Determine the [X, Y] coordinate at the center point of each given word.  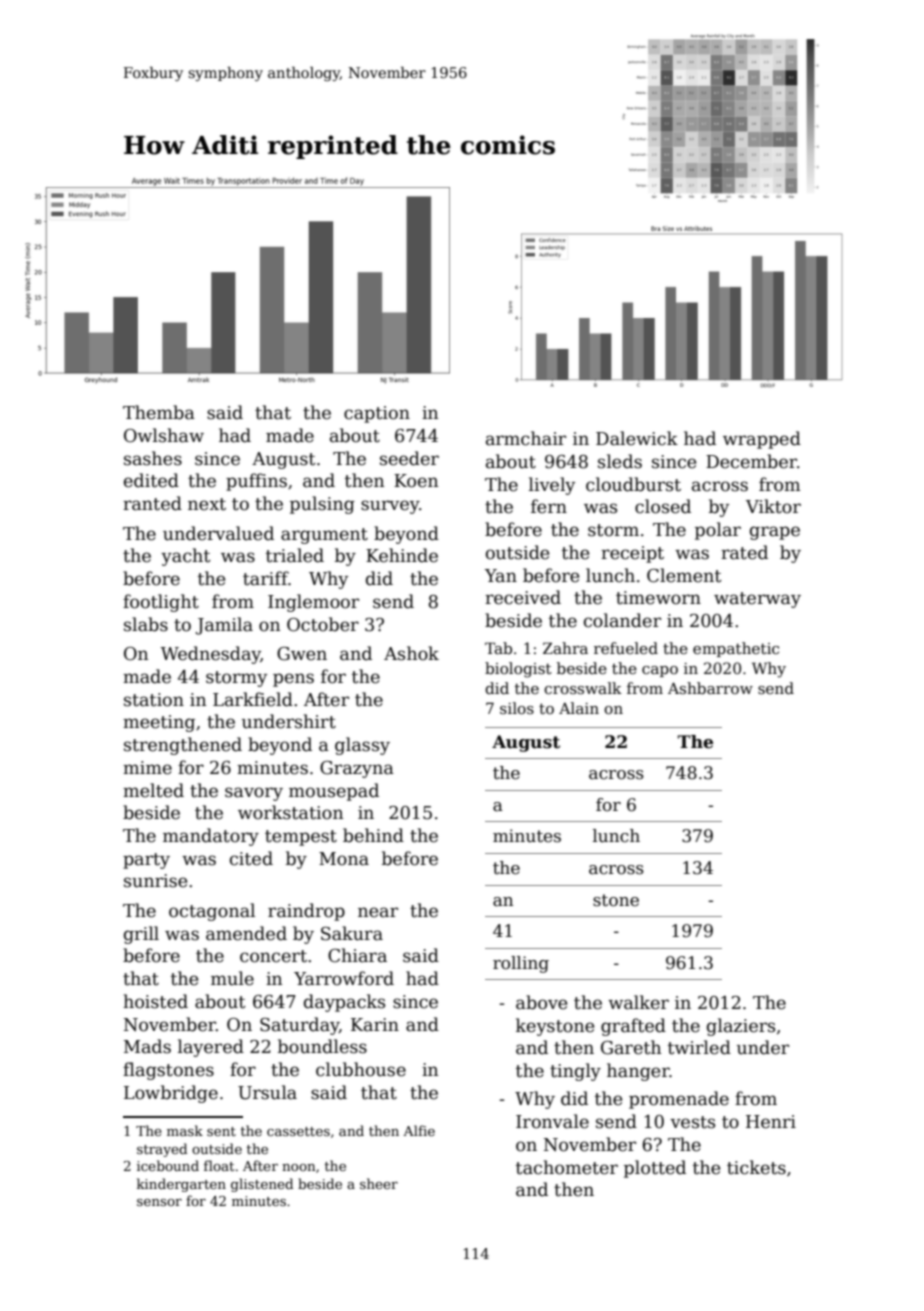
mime [147, 768]
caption [377, 414]
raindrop [306, 912]
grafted [633, 1027]
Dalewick [637, 438]
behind [373, 835]
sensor [159, 1202]
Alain [579, 708]
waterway [757, 600]
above [541, 1002]
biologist [518, 670]
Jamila [224, 626]
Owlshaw [164, 435]
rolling [521, 964]
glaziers [741, 1027]
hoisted [155, 1001]
